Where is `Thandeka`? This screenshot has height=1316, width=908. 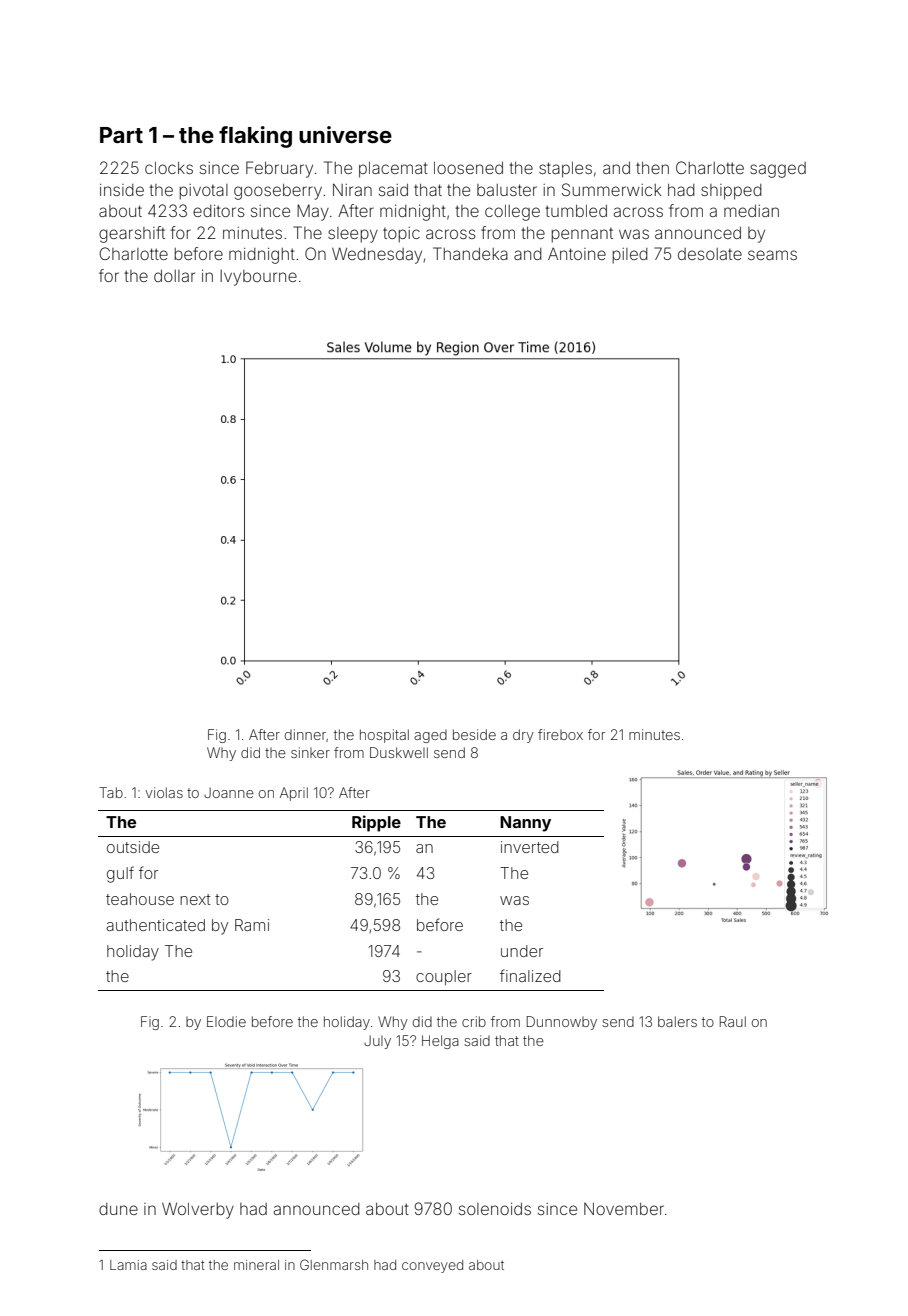 Thandeka is located at coordinates (470, 253).
